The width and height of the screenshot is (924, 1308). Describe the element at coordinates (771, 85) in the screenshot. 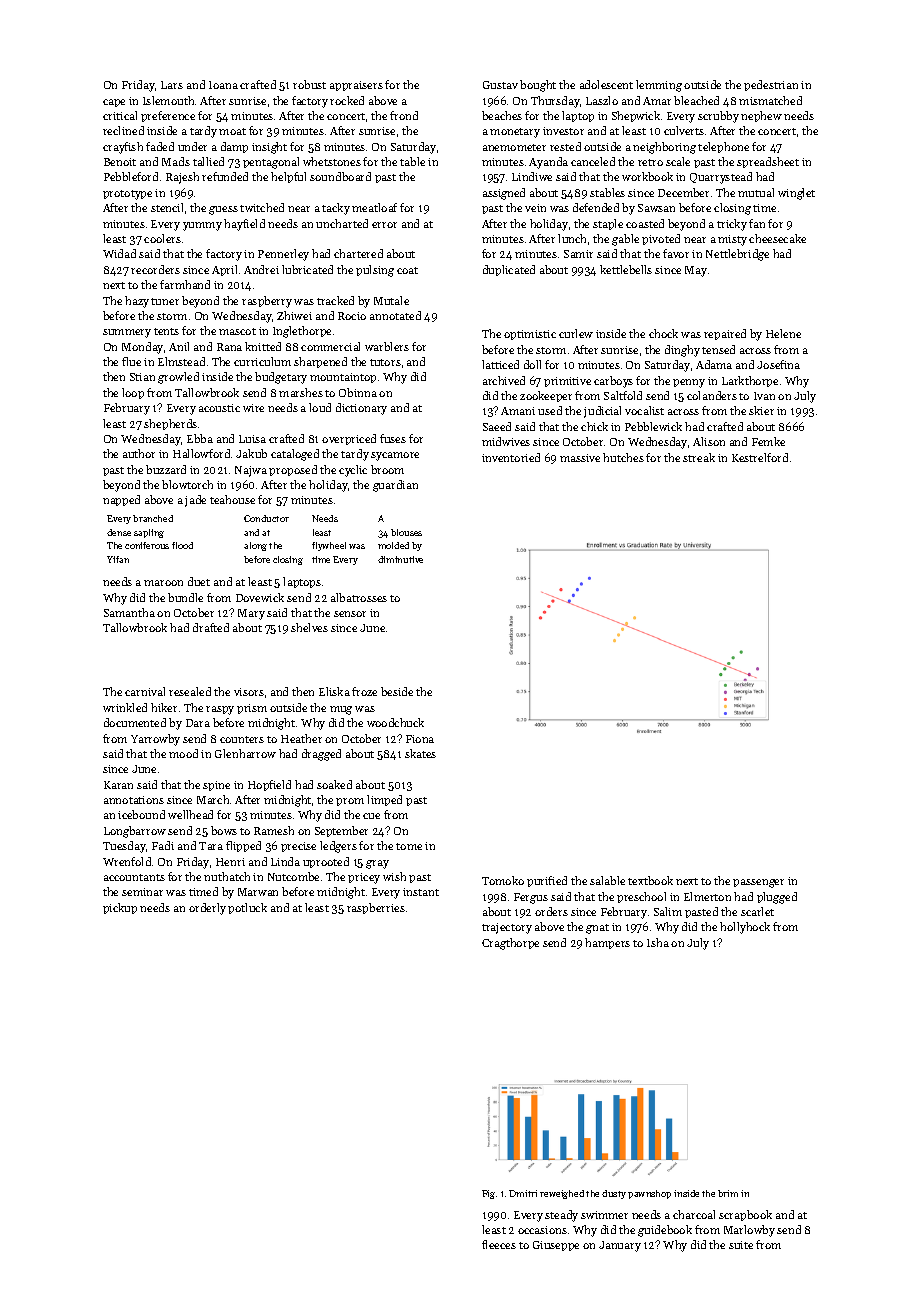

I see `pedestrian` at that location.
